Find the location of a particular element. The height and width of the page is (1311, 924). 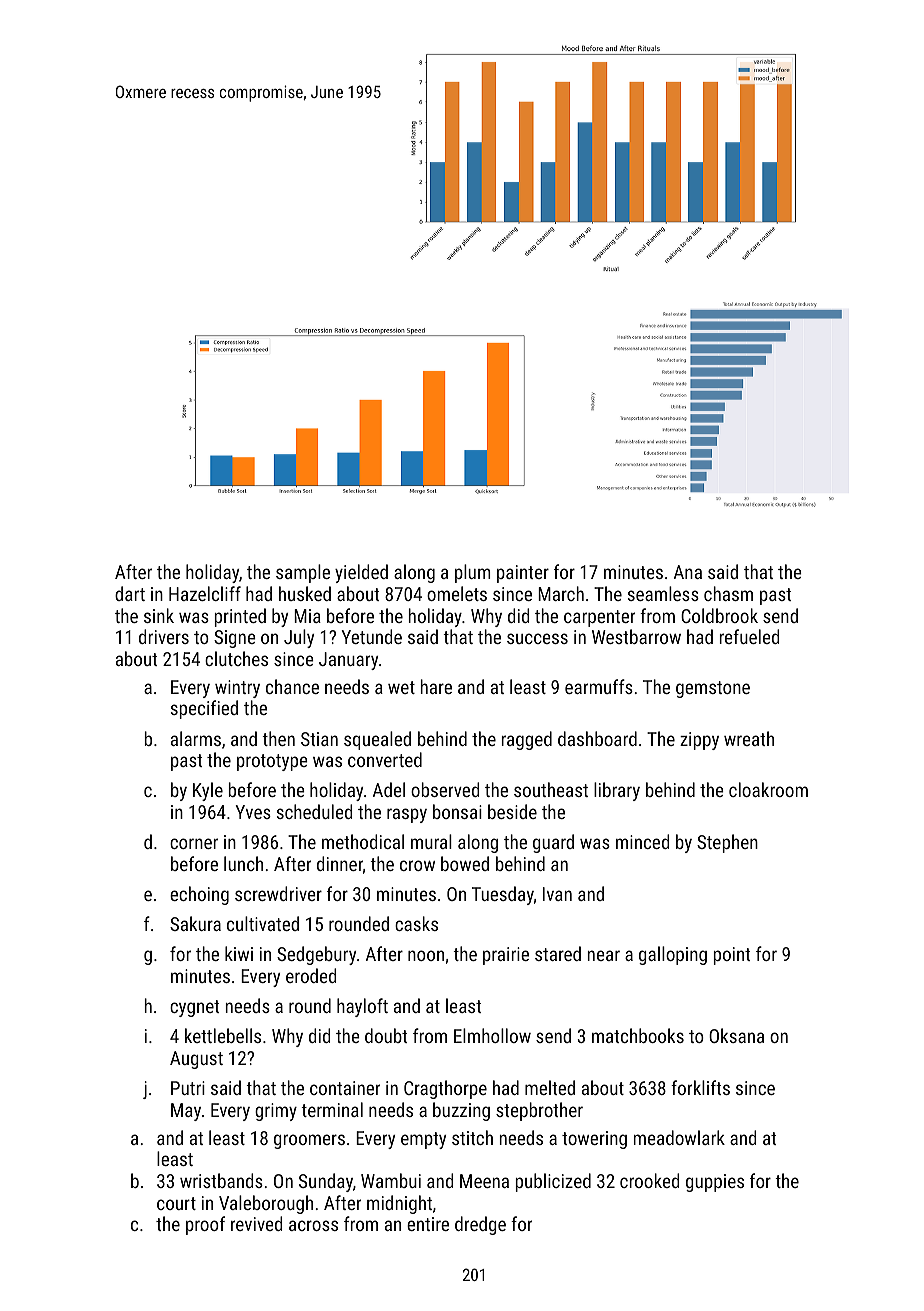

painter is located at coordinates (523, 574).
